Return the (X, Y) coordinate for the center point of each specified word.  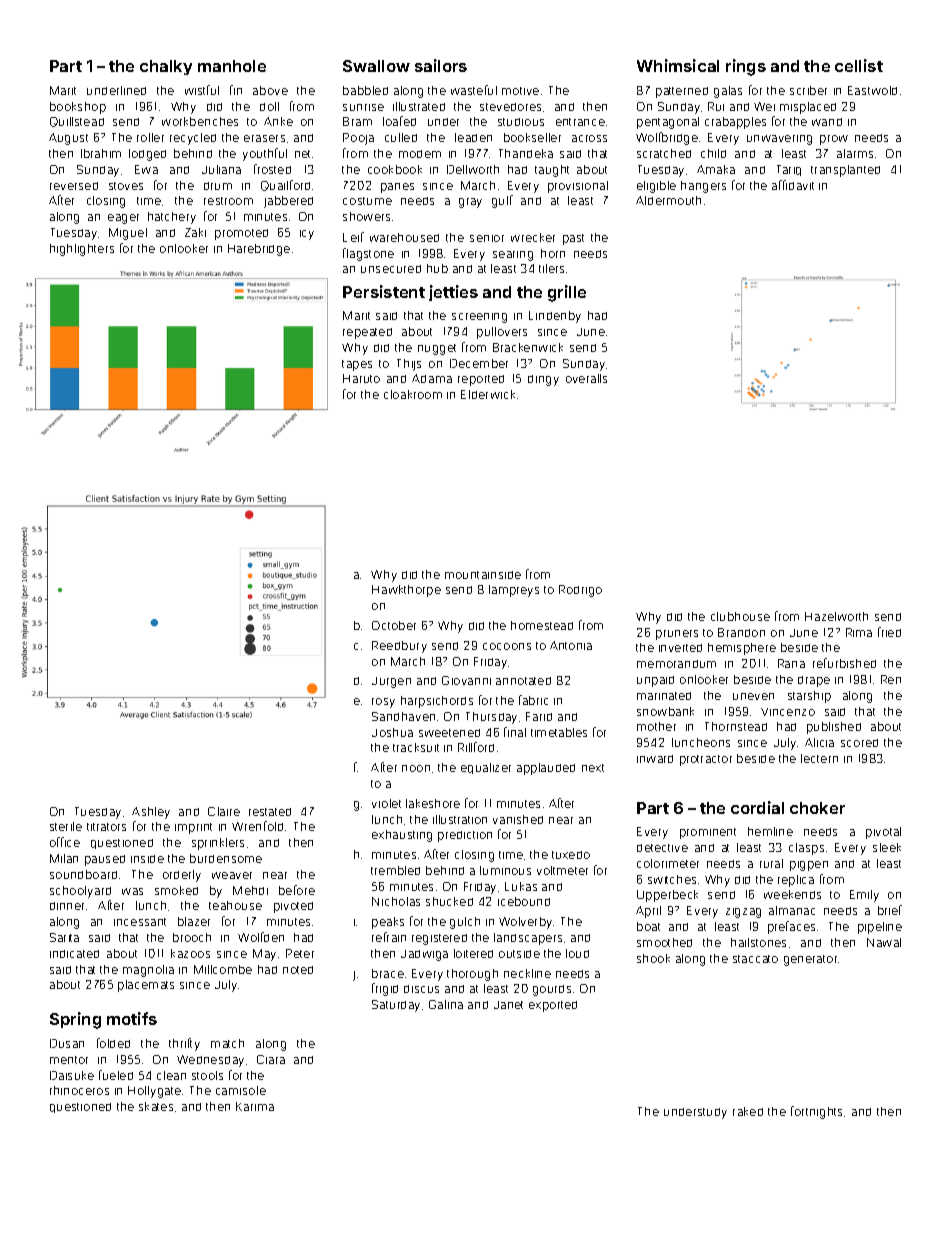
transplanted (845, 171)
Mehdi (250, 890)
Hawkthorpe (406, 591)
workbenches (200, 121)
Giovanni (466, 680)
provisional (578, 187)
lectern (819, 758)
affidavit (793, 185)
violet (386, 803)
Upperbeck (667, 896)
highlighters (82, 250)
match (227, 1043)
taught (552, 171)
